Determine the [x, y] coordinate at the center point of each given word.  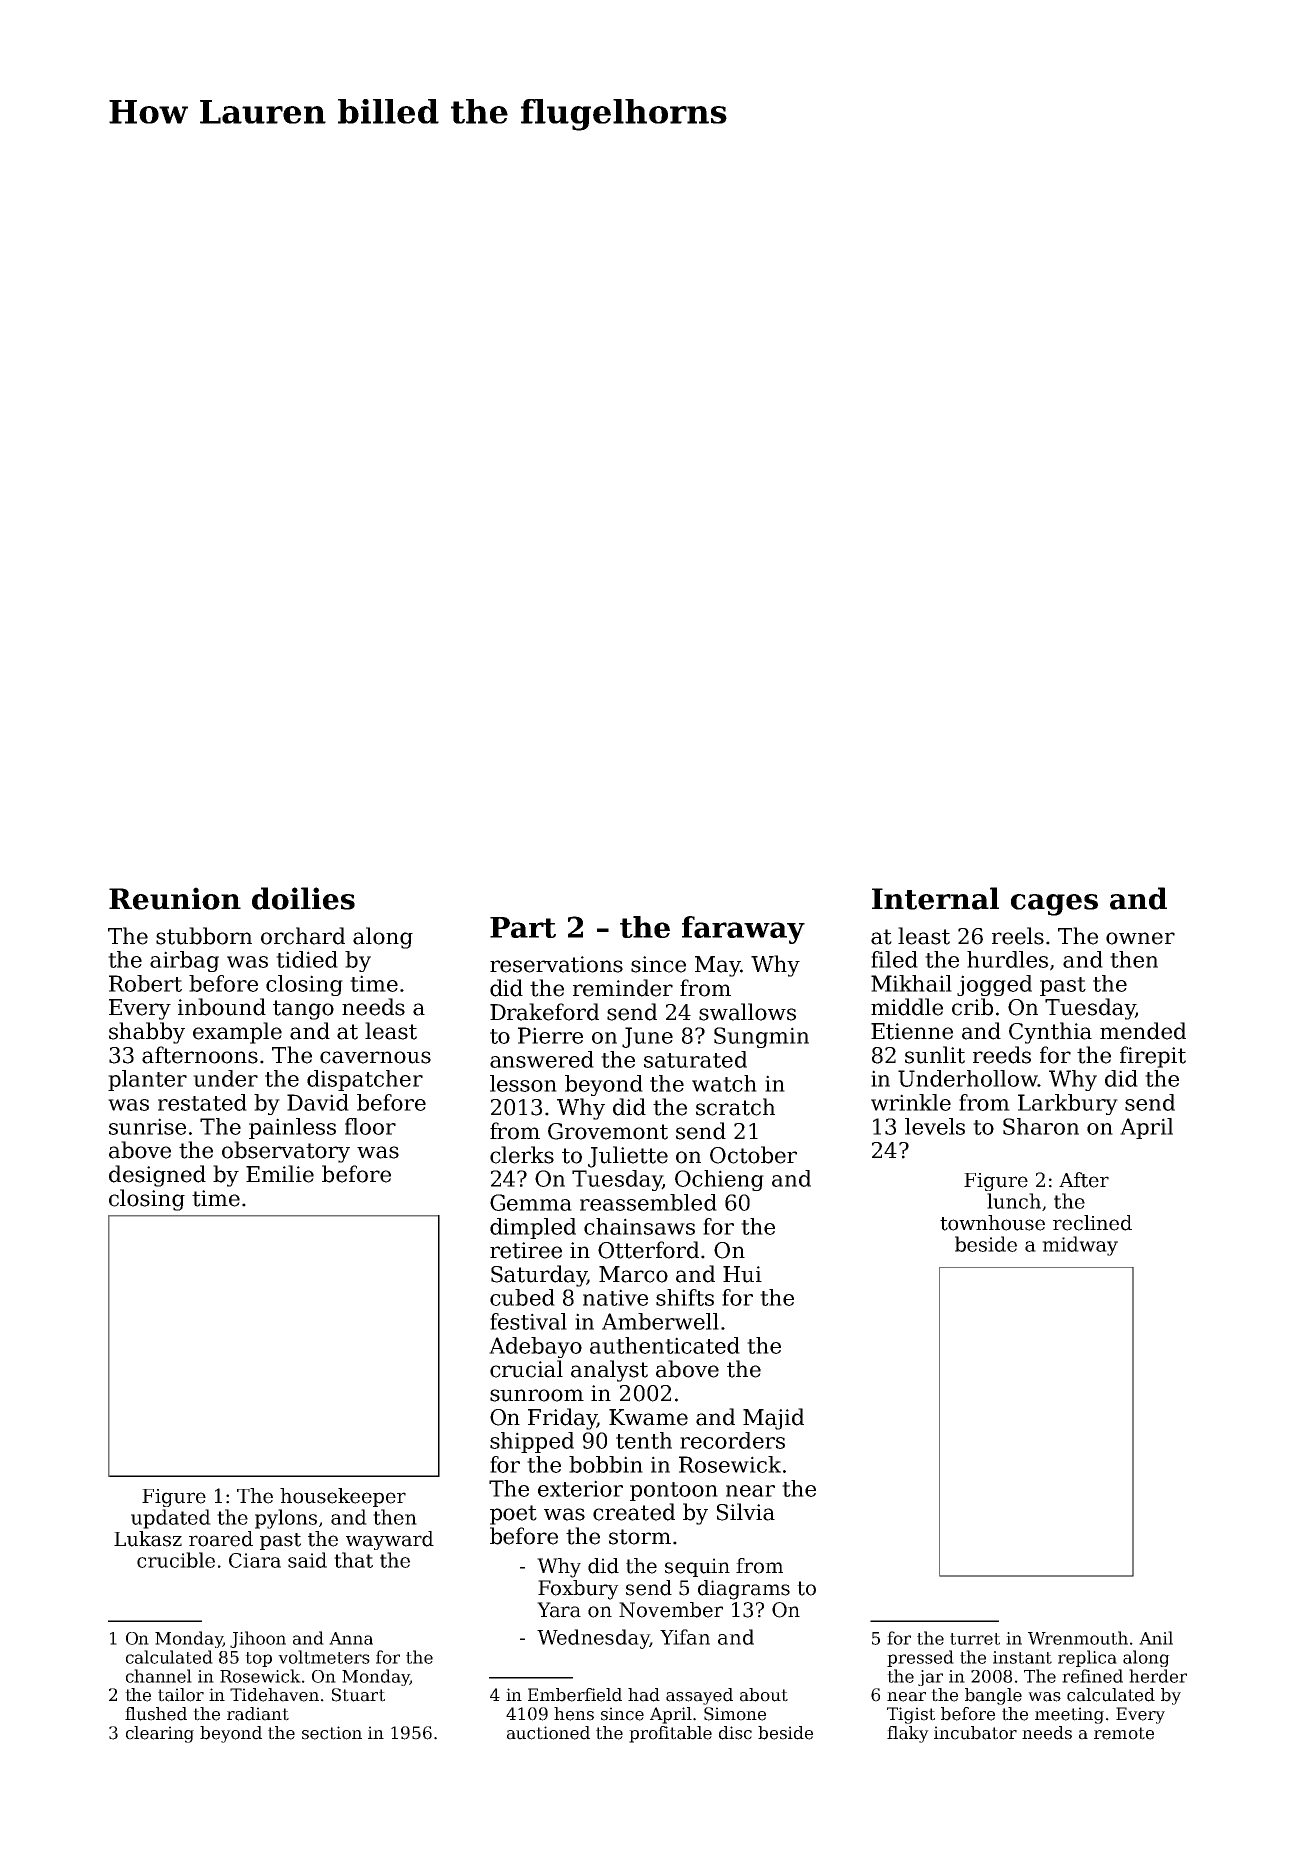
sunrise [147, 1126]
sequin [697, 1567]
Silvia [746, 1512]
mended [1143, 1031]
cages [1054, 905]
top [258, 1659]
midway [1080, 1246]
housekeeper [343, 1497]
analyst [609, 1371]
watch [724, 1083]
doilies [303, 898]
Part [523, 927]
